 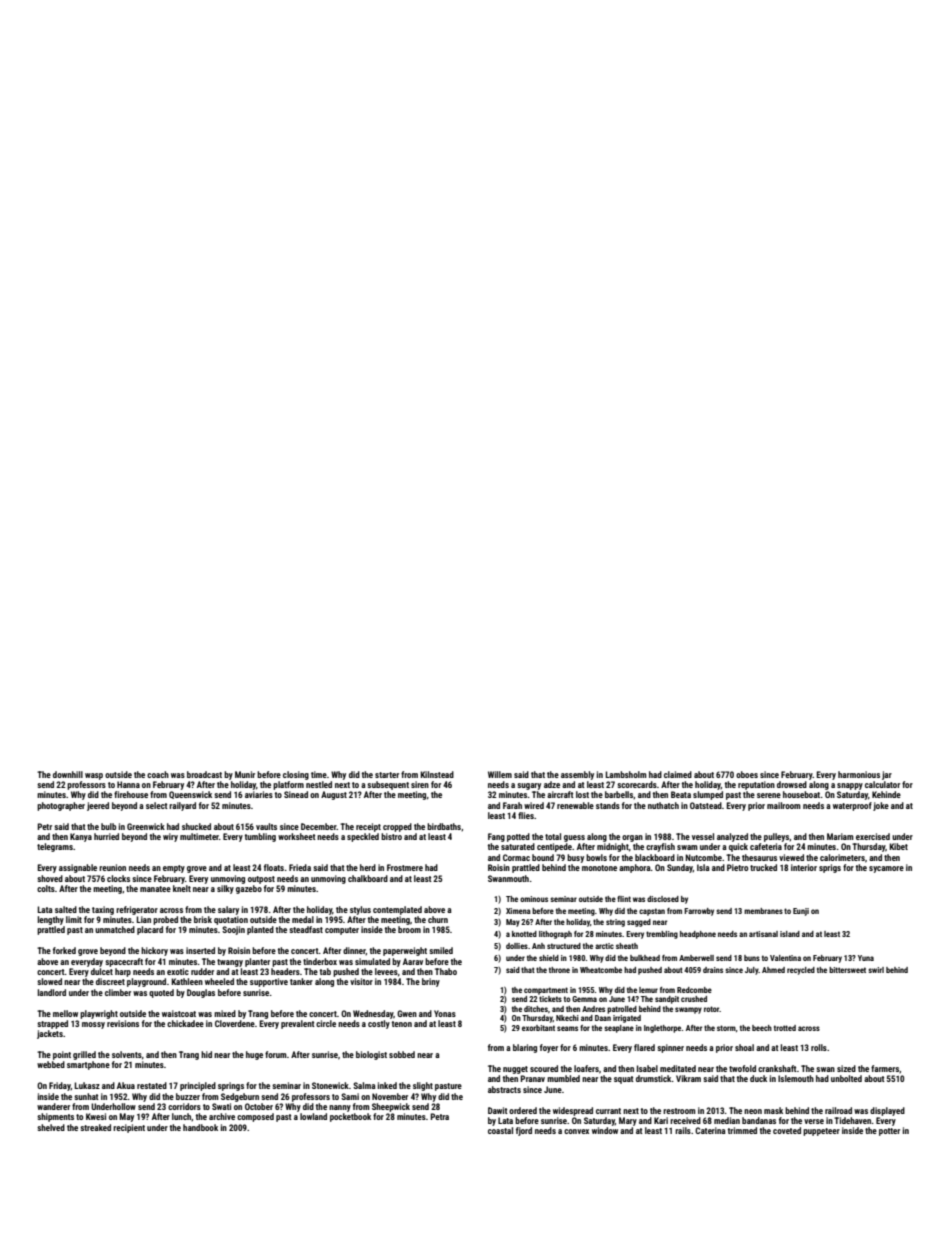 What do you see at coordinates (801, 971) in the screenshot?
I see `recycled` at bounding box center [801, 971].
